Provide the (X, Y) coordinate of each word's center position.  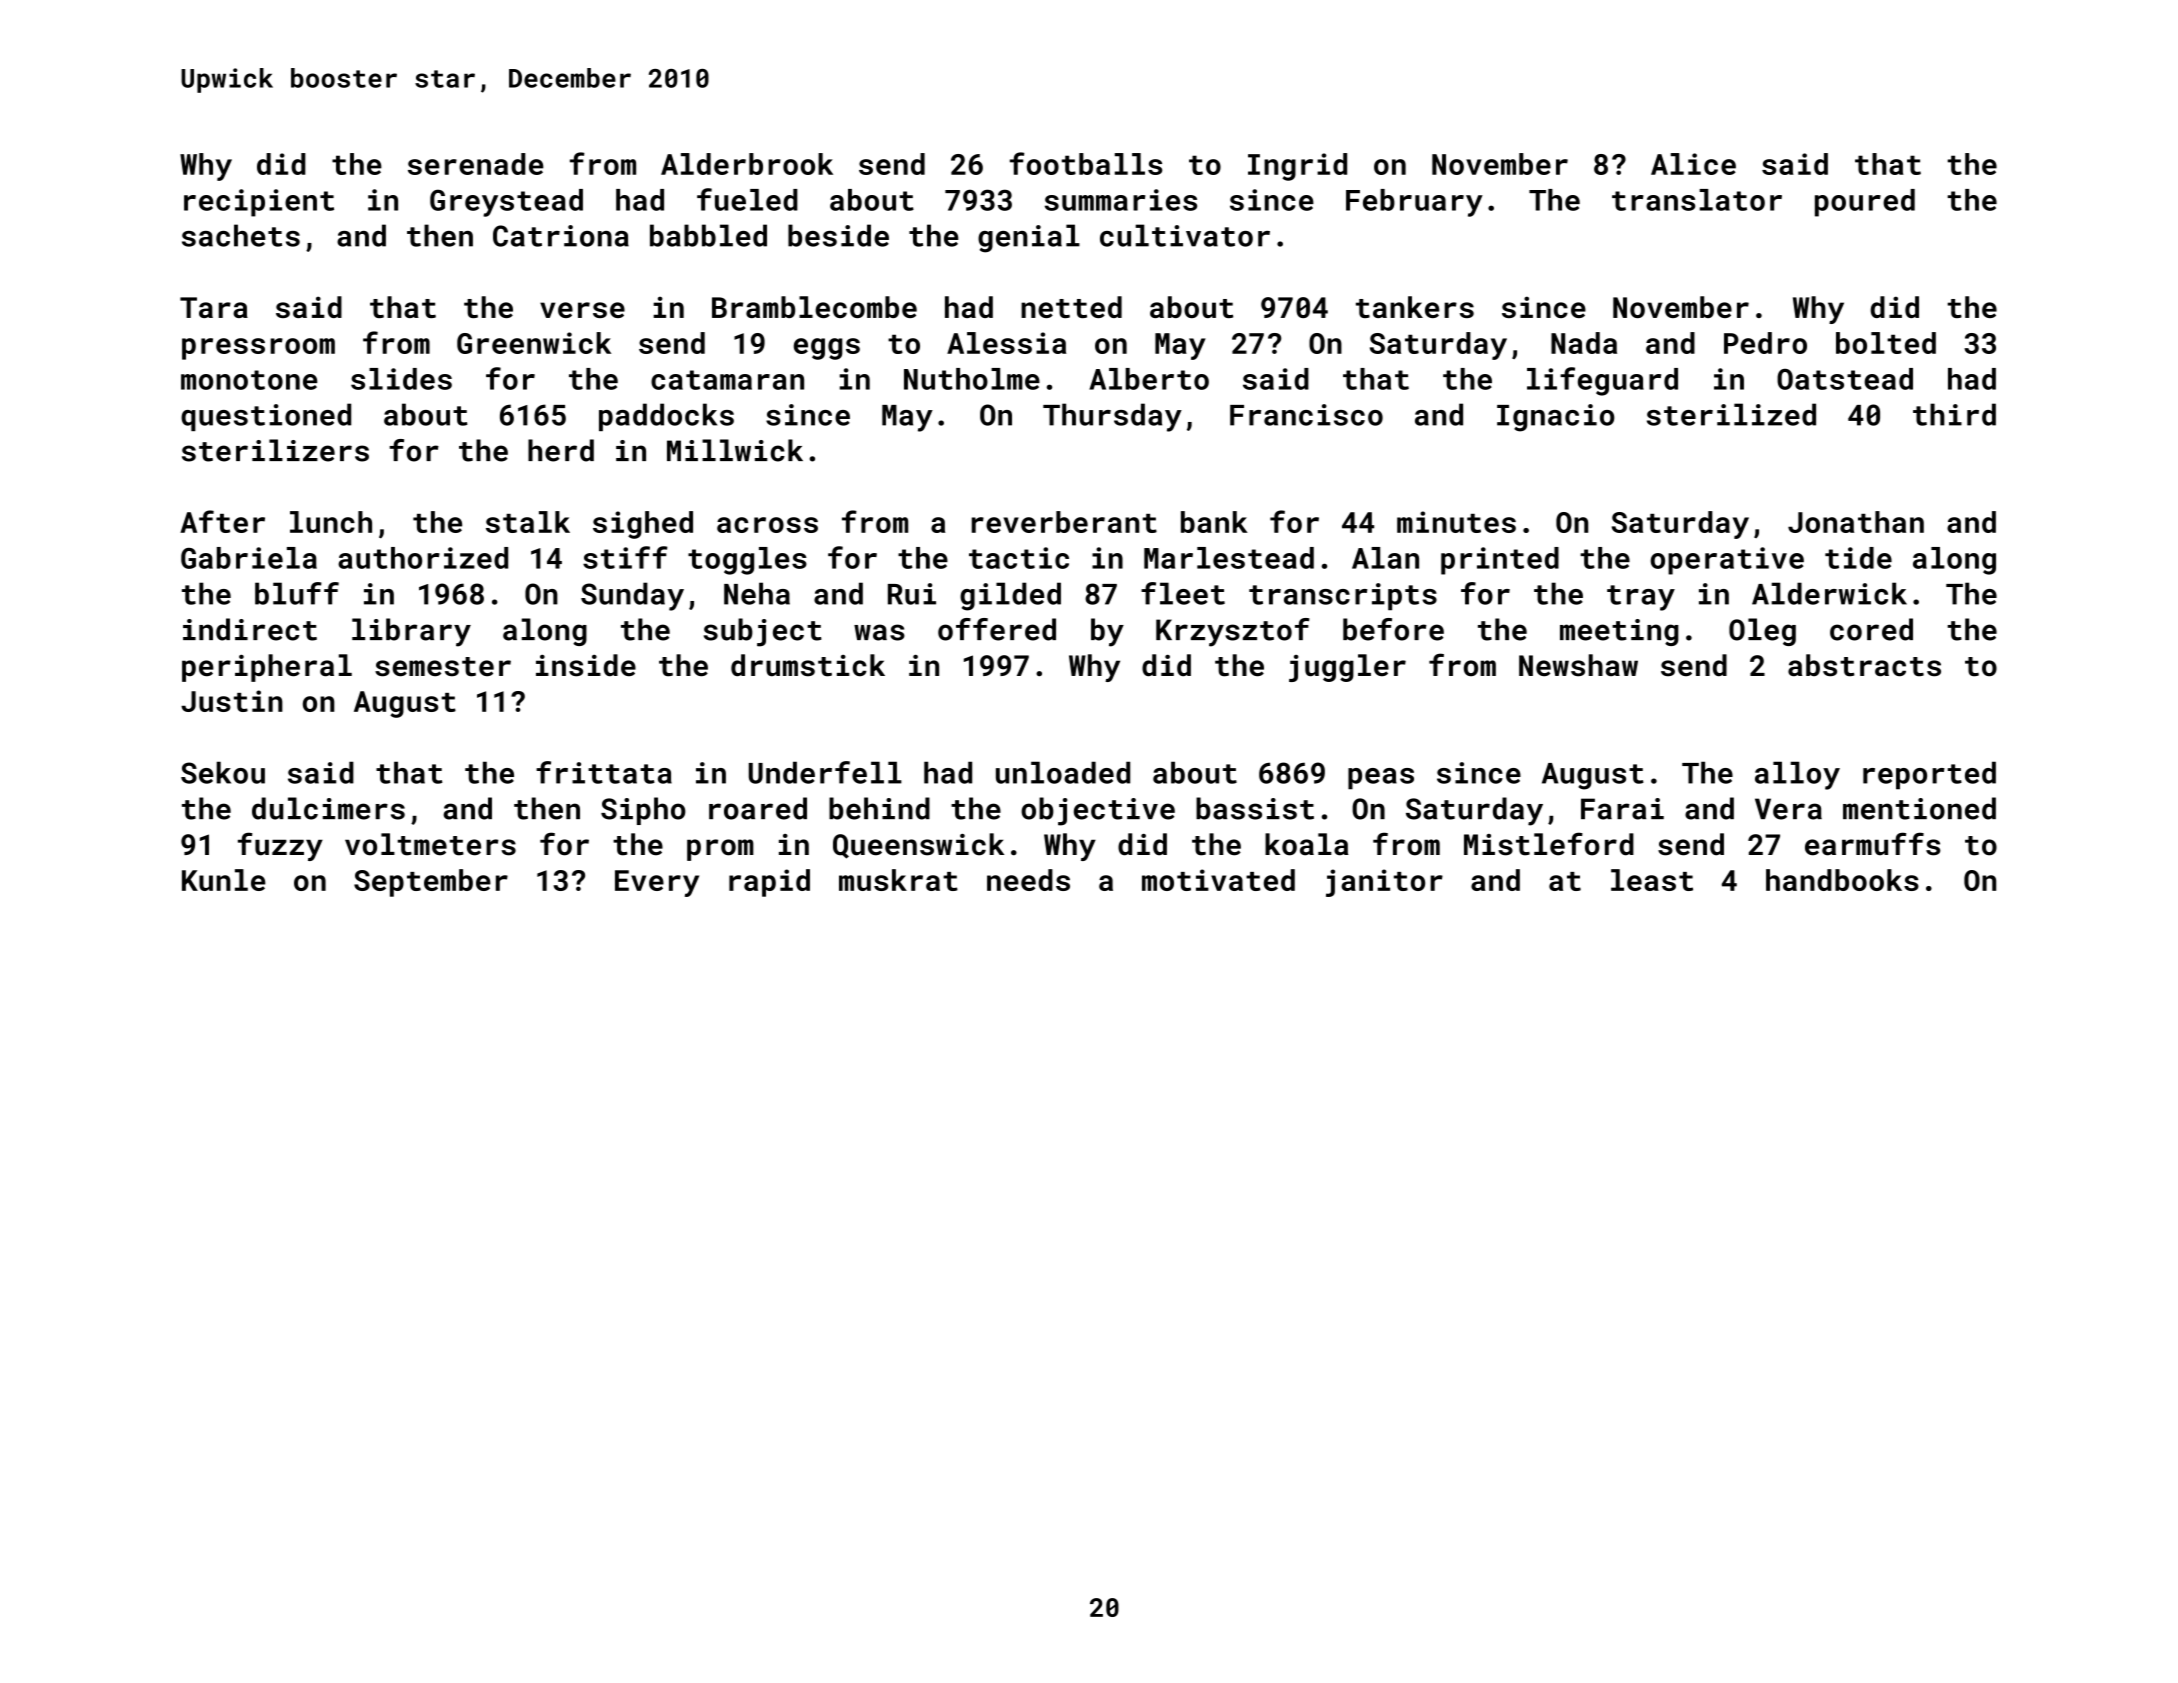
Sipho (643, 811)
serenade (476, 164)
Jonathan (1856, 522)
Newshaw (1578, 665)
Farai (1622, 809)
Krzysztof (1233, 632)
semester (443, 667)
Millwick (735, 450)
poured (1865, 203)
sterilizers (275, 450)
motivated (1218, 880)
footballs (1086, 163)
